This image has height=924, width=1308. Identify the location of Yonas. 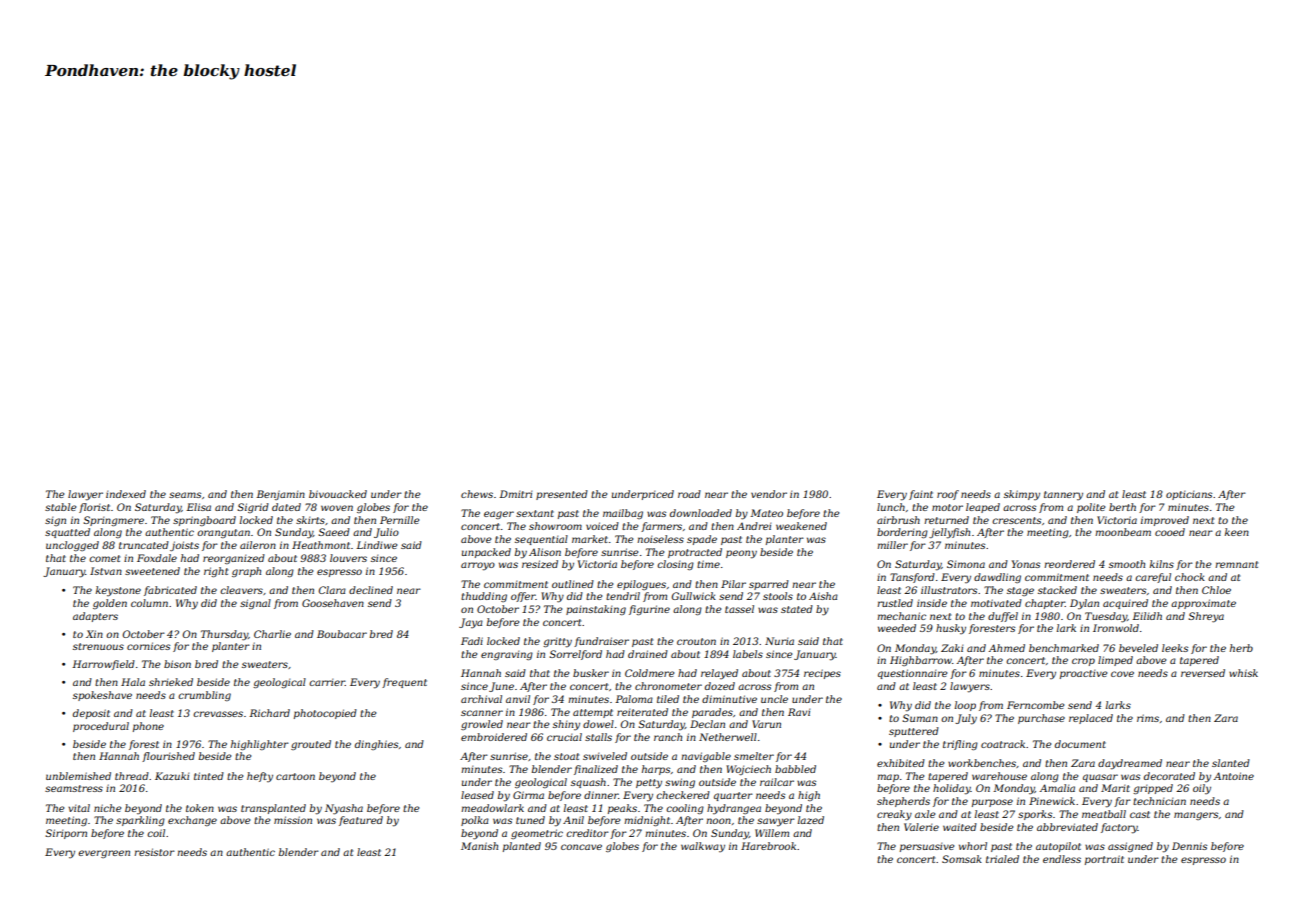
(1026, 564).
